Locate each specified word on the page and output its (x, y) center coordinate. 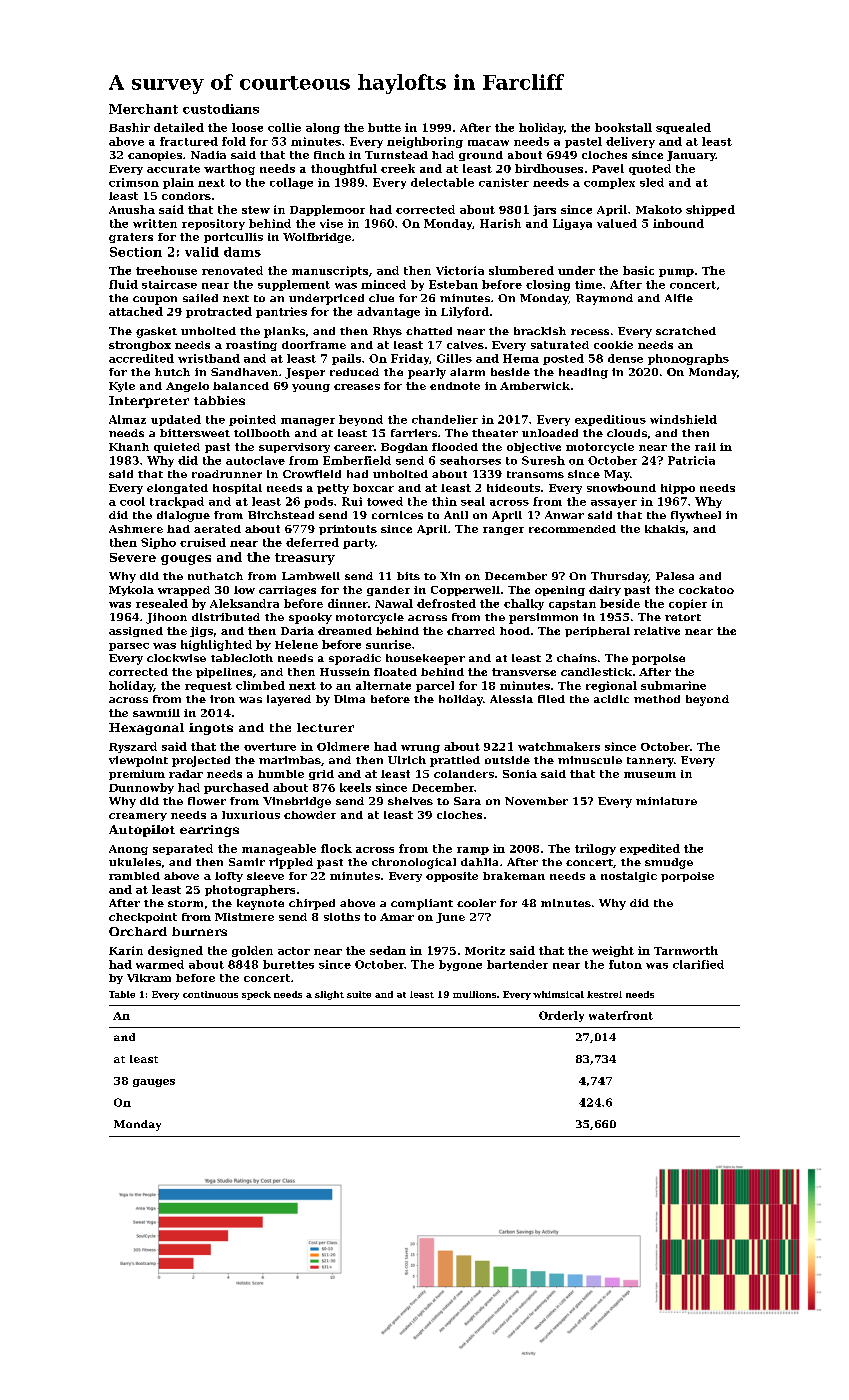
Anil (456, 515)
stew (256, 210)
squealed (683, 128)
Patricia (691, 460)
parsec (129, 647)
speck (256, 995)
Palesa (675, 576)
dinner (348, 603)
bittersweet (195, 433)
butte (384, 127)
